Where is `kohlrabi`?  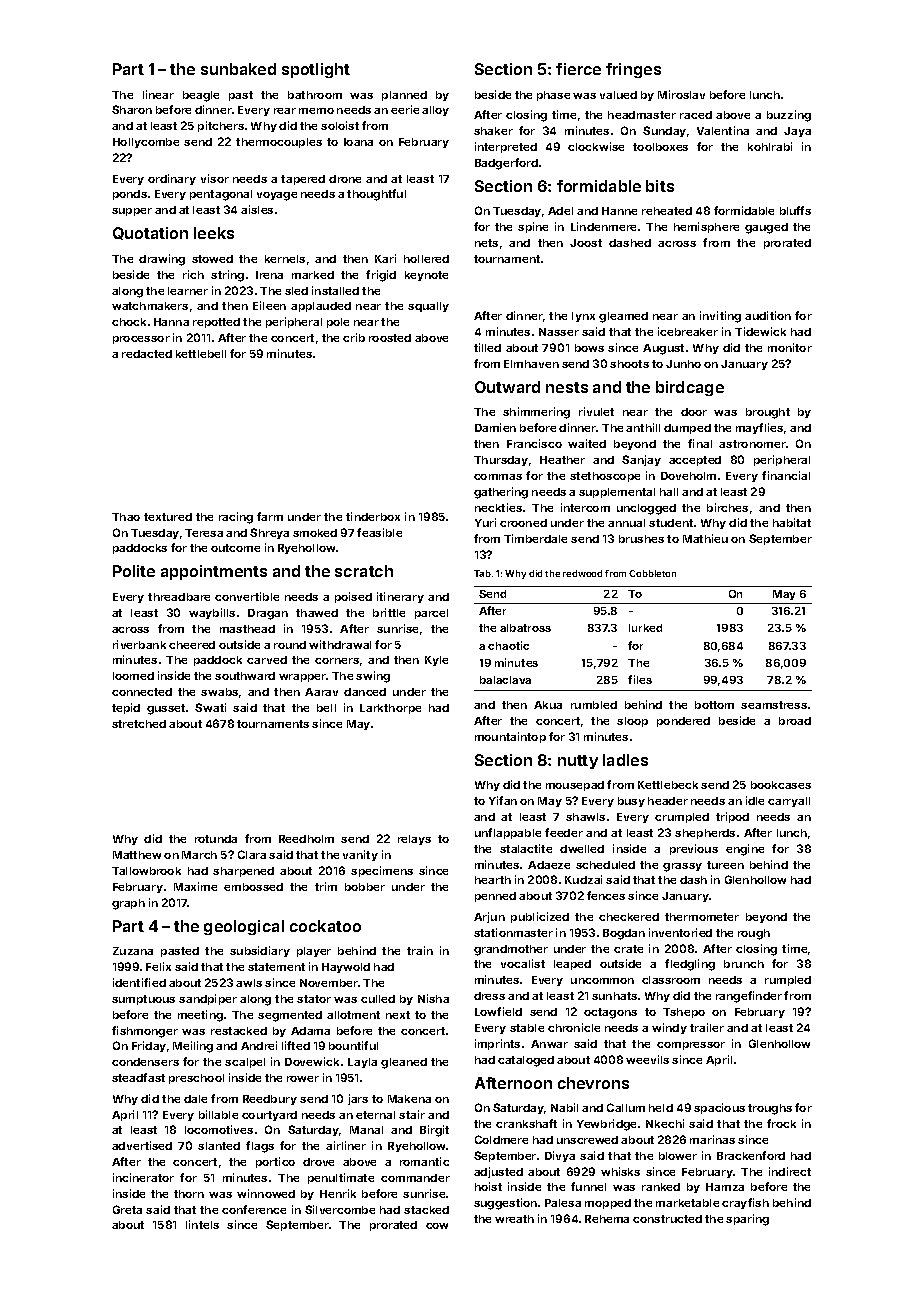 kohlrabi is located at coordinates (770, 146).
